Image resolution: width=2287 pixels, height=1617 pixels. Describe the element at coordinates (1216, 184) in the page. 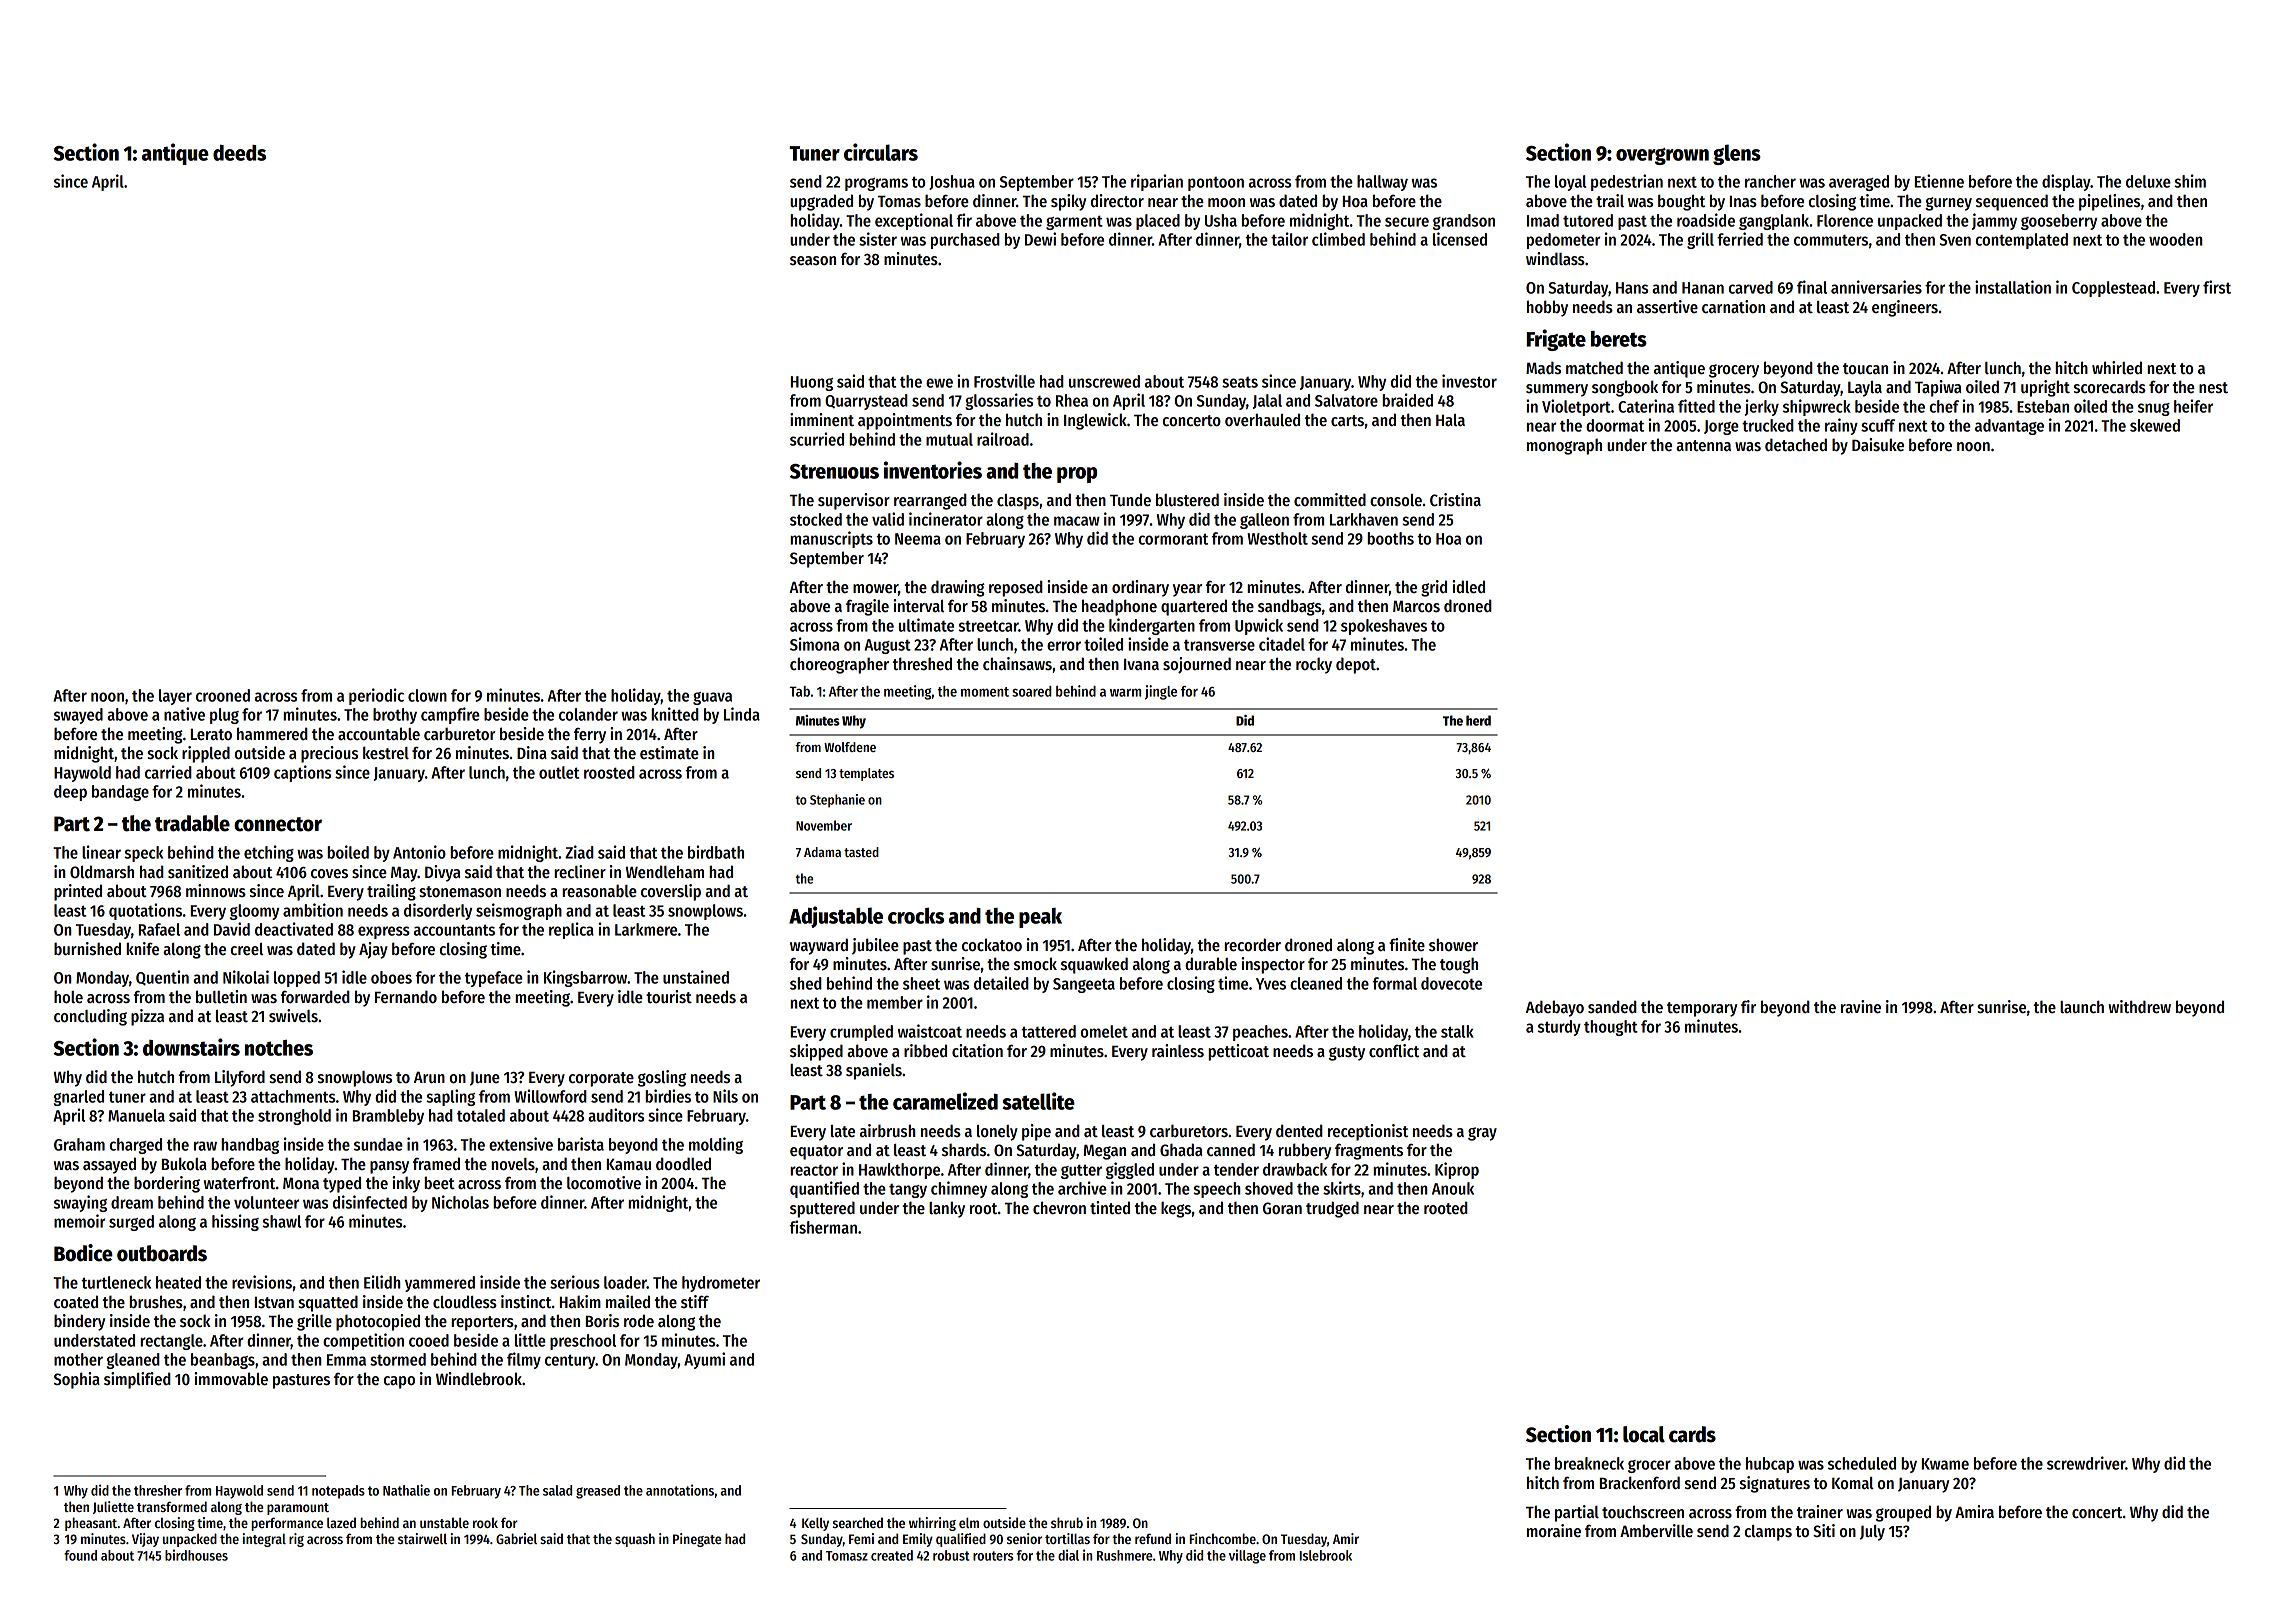

I see `pontoon` at that location.
